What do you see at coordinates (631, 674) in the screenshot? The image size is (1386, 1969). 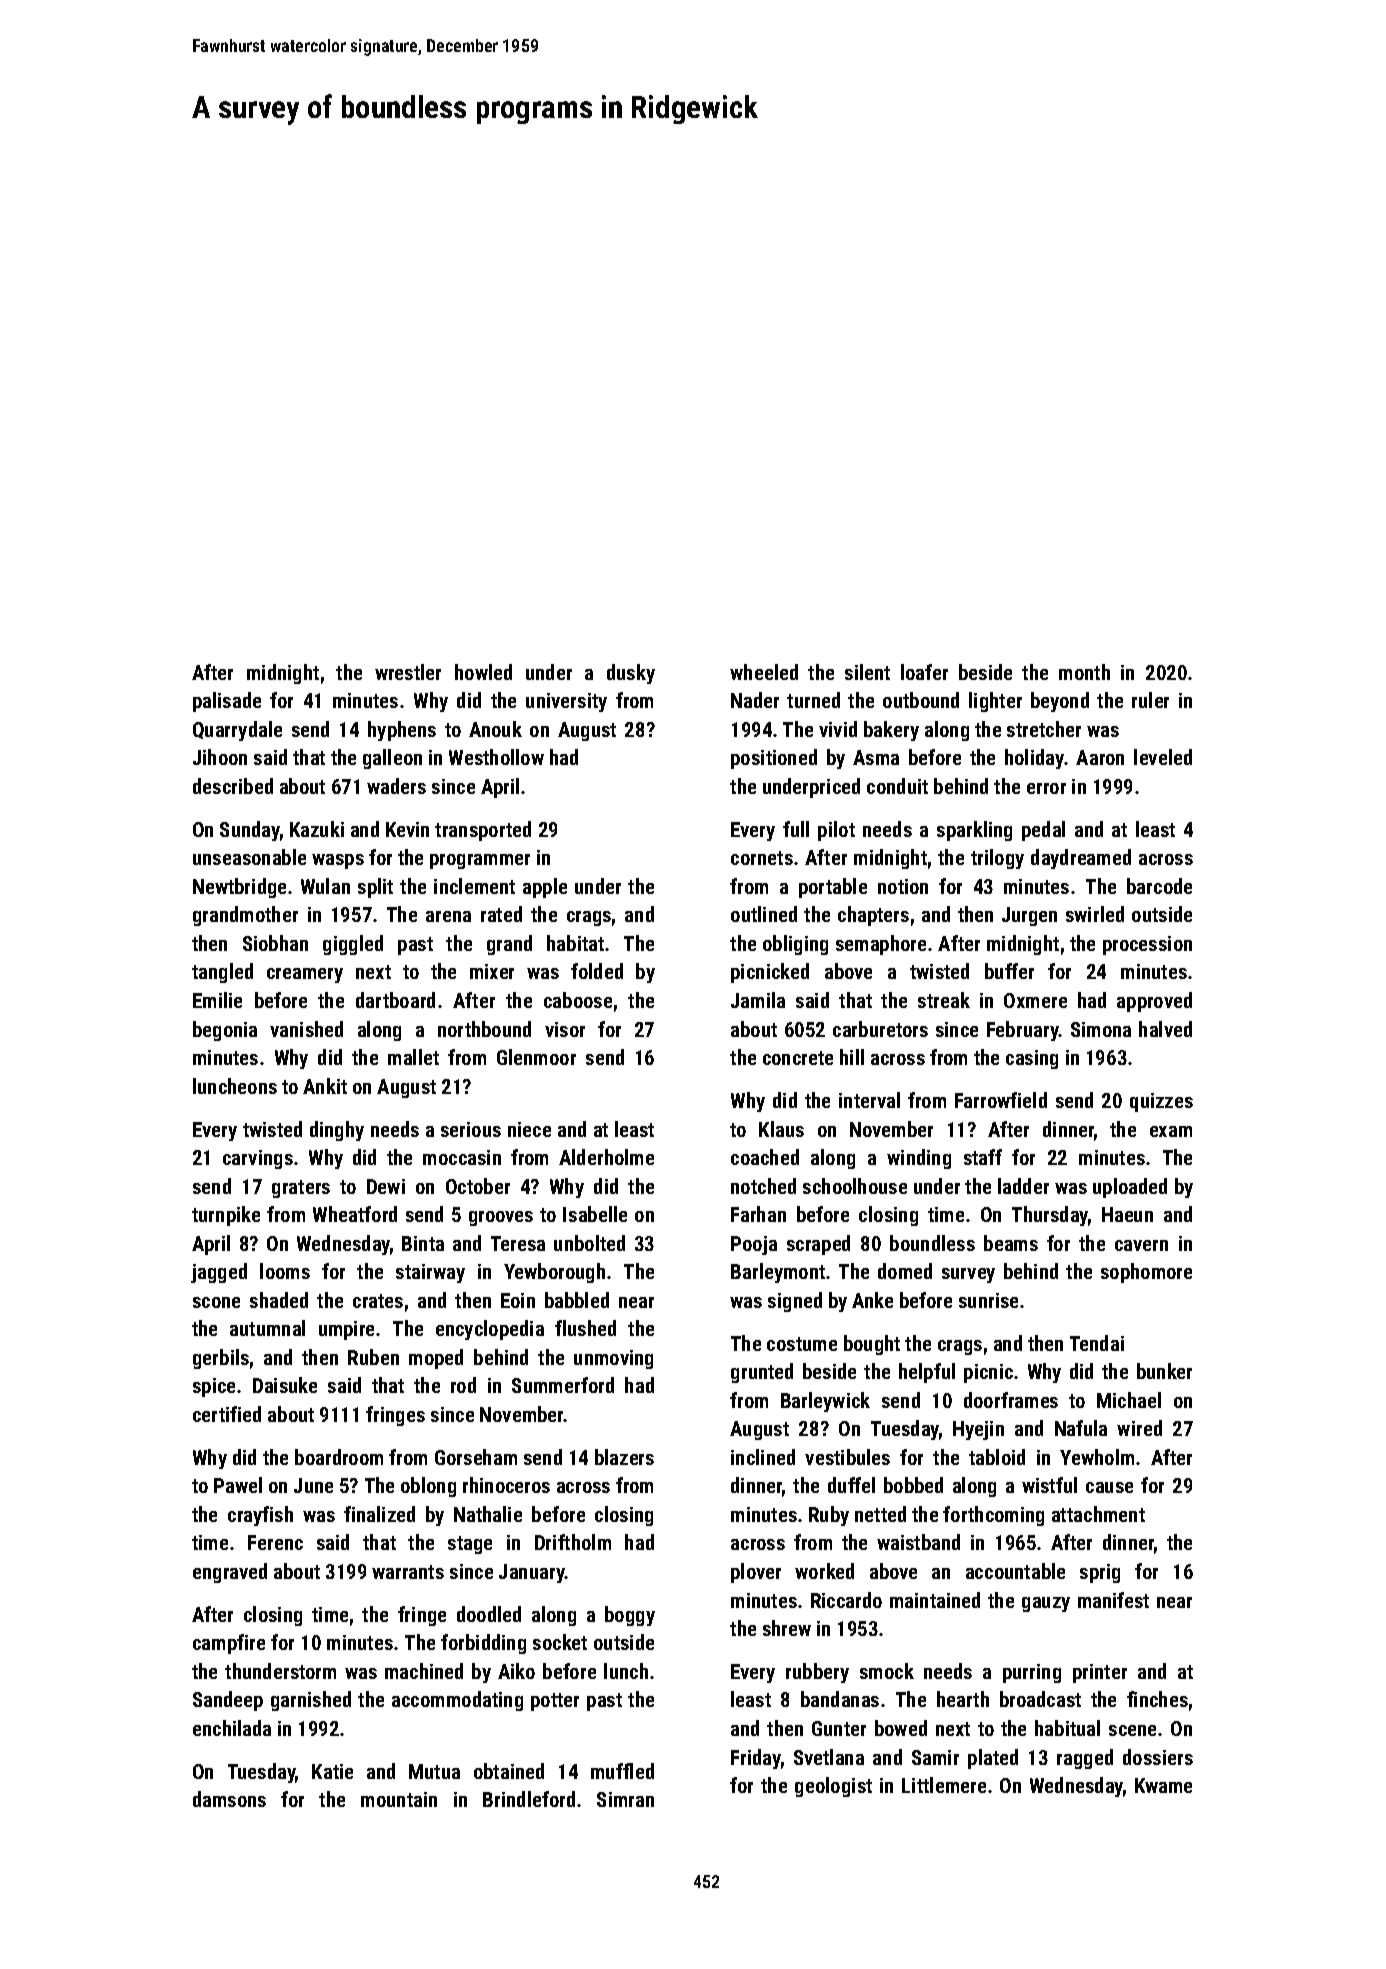 I see `dusky` at bounding box center [631, 674].
